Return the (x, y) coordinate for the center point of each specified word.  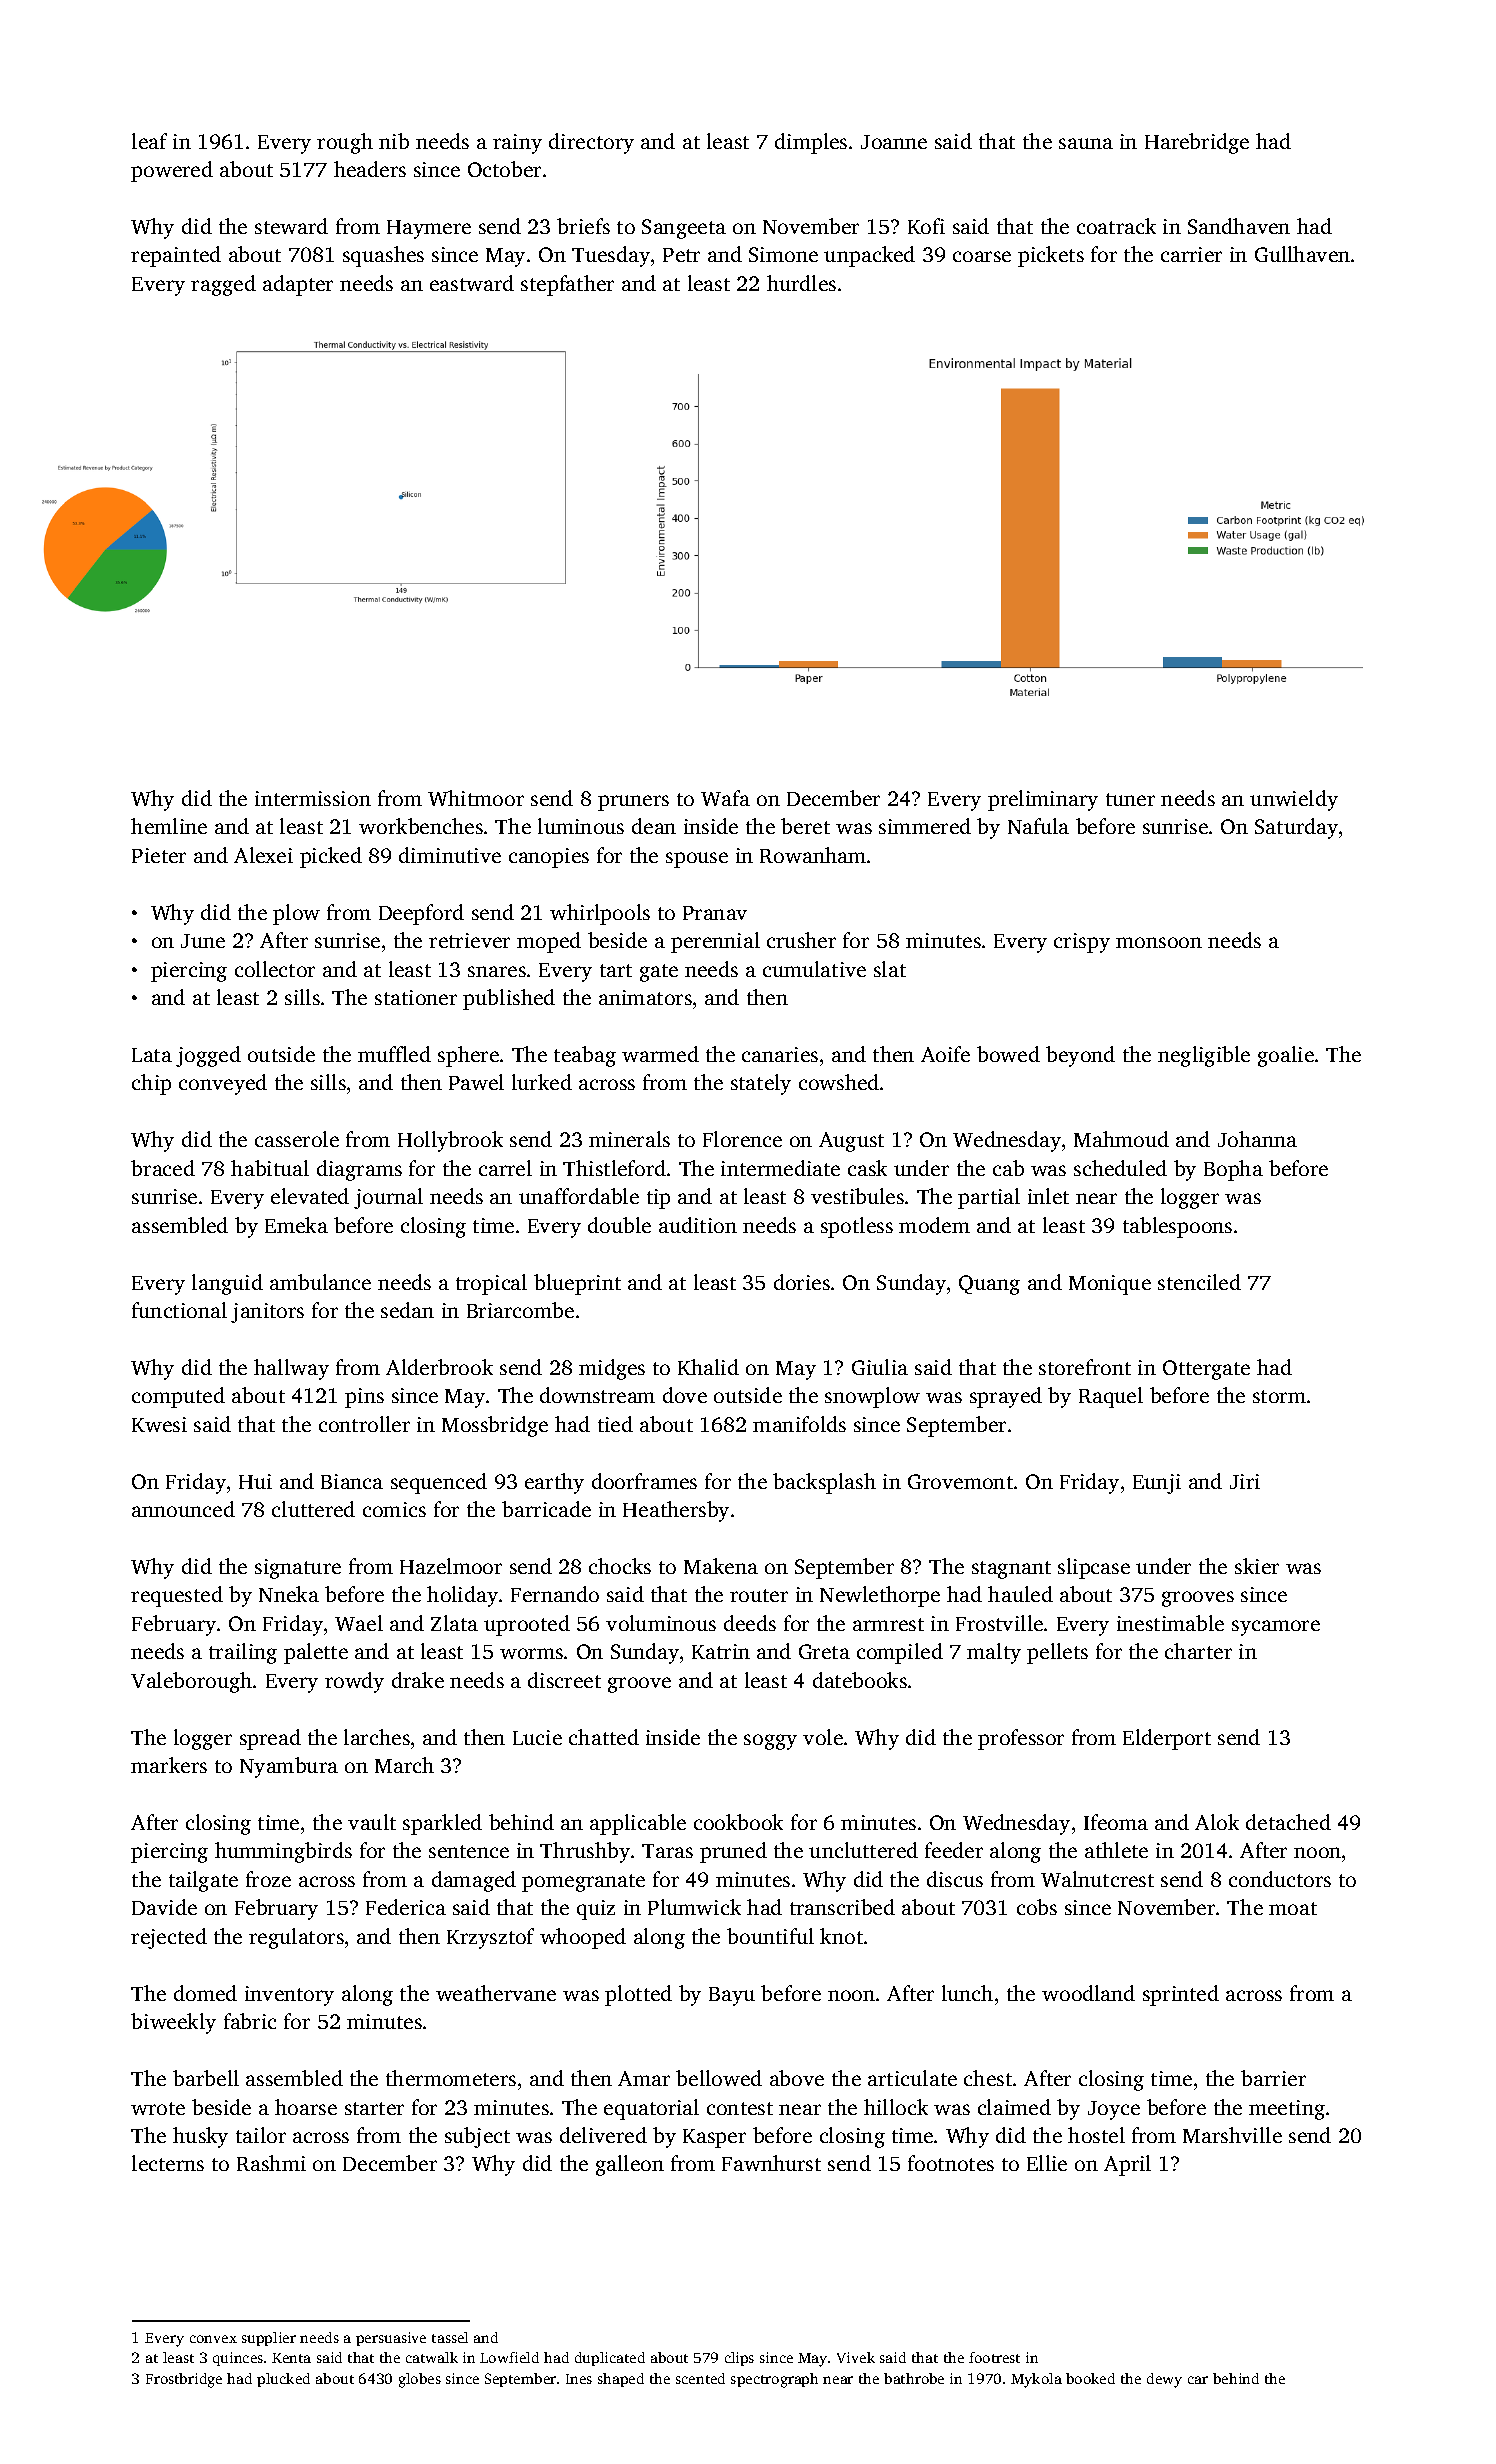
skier (1257, 1566)
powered (172, 171)
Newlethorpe (880, 1596)
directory (591, 143)
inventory (289, 1996)
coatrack (1116, 226)
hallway (291, 1369)
